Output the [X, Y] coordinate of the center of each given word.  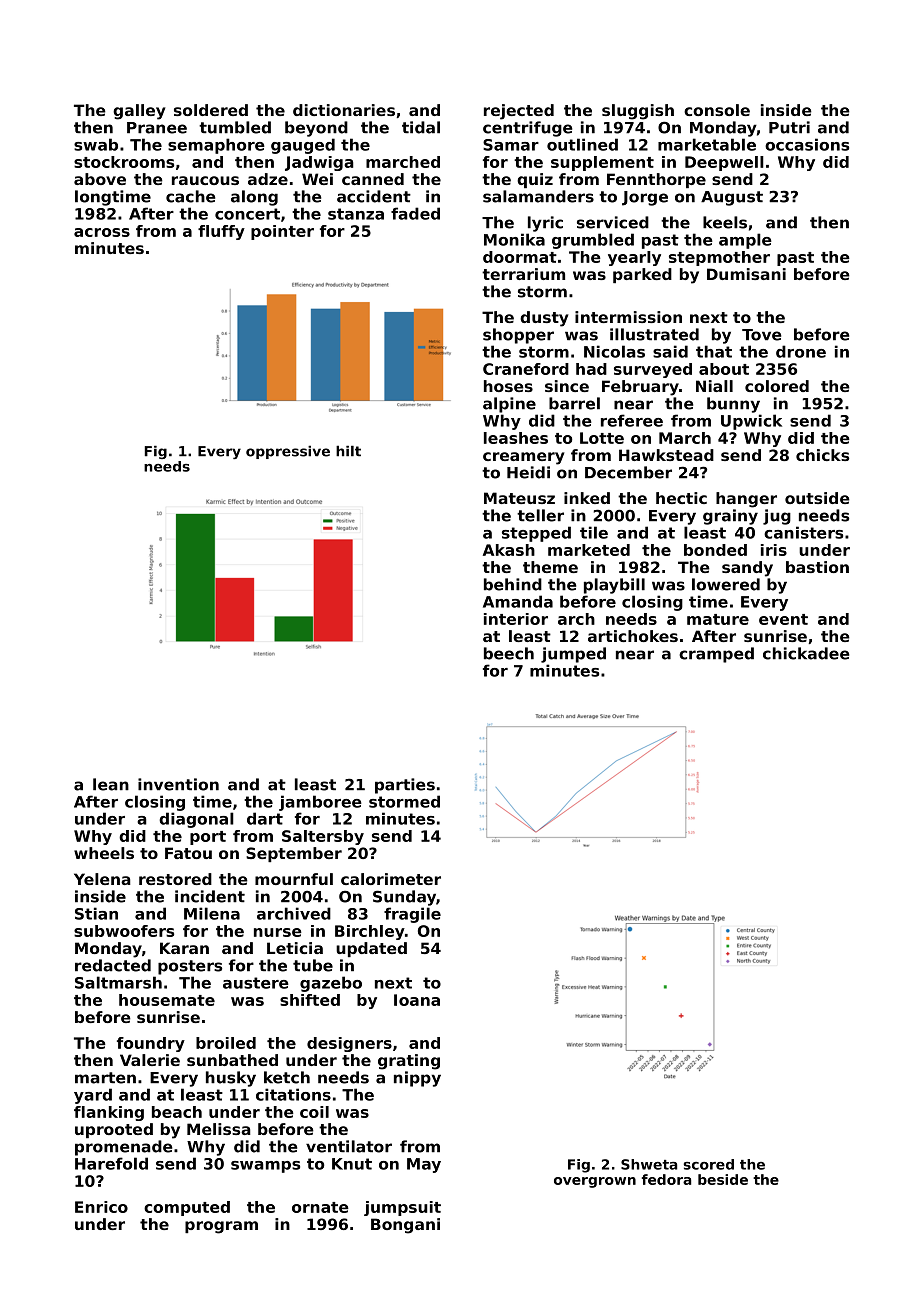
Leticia [295, 948]
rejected [519, 112]
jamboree [320, 803]
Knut [352, 1164]
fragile [412, 915]
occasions [807, 144]
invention [178, 784]
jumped [573, 655]
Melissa [219, 1129]
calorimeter [391, 879]
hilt [348, 451]
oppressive [288, 452]
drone [801, 351]
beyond [316, 129]
